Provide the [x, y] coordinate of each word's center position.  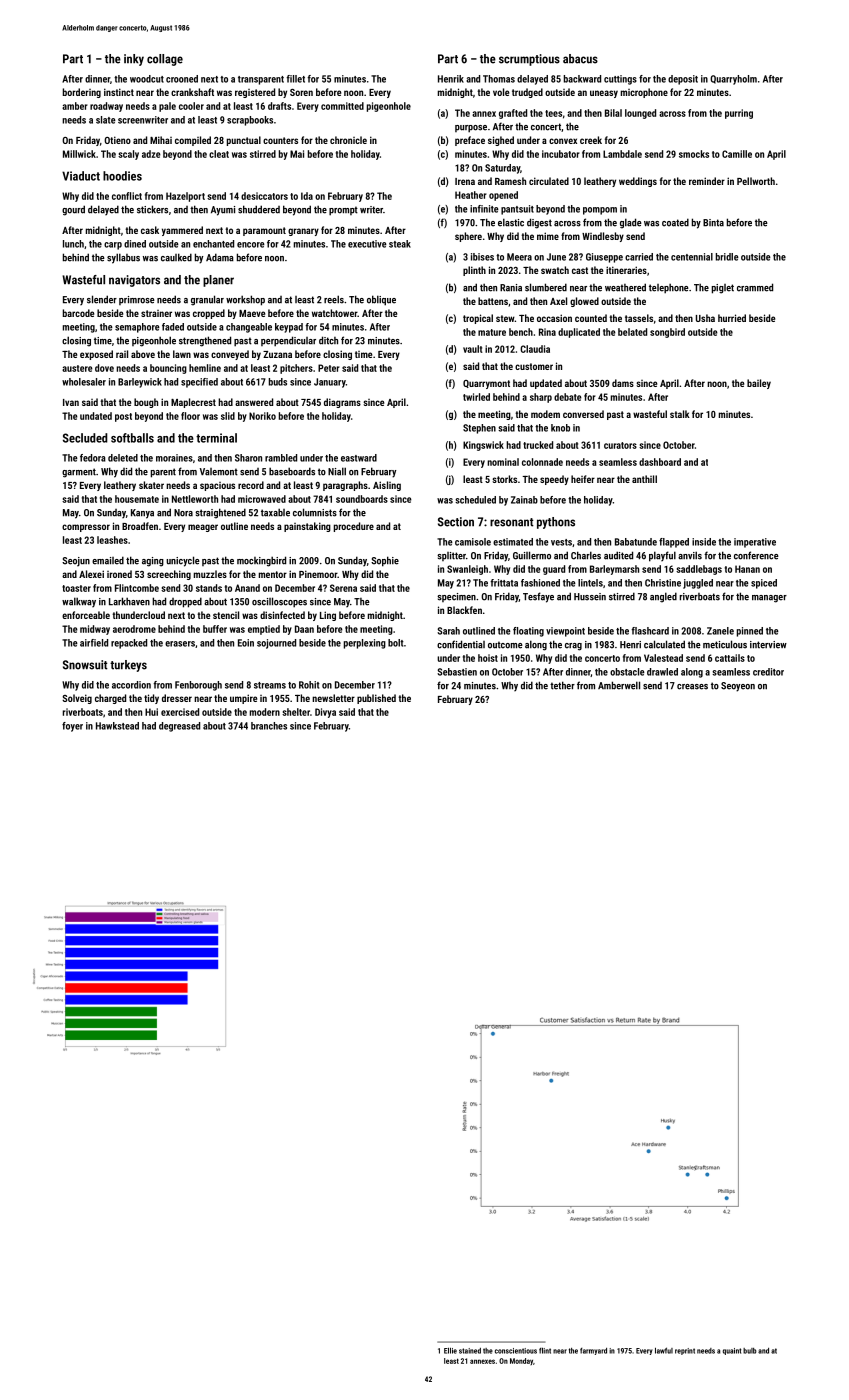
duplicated [579, 333]
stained [470, 1351]
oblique [381, 300]
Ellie [450, 1351]
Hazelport [185, 197]
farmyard [593, 1351]
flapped [674, 543]
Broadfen [140, 526]
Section [456, 522]
